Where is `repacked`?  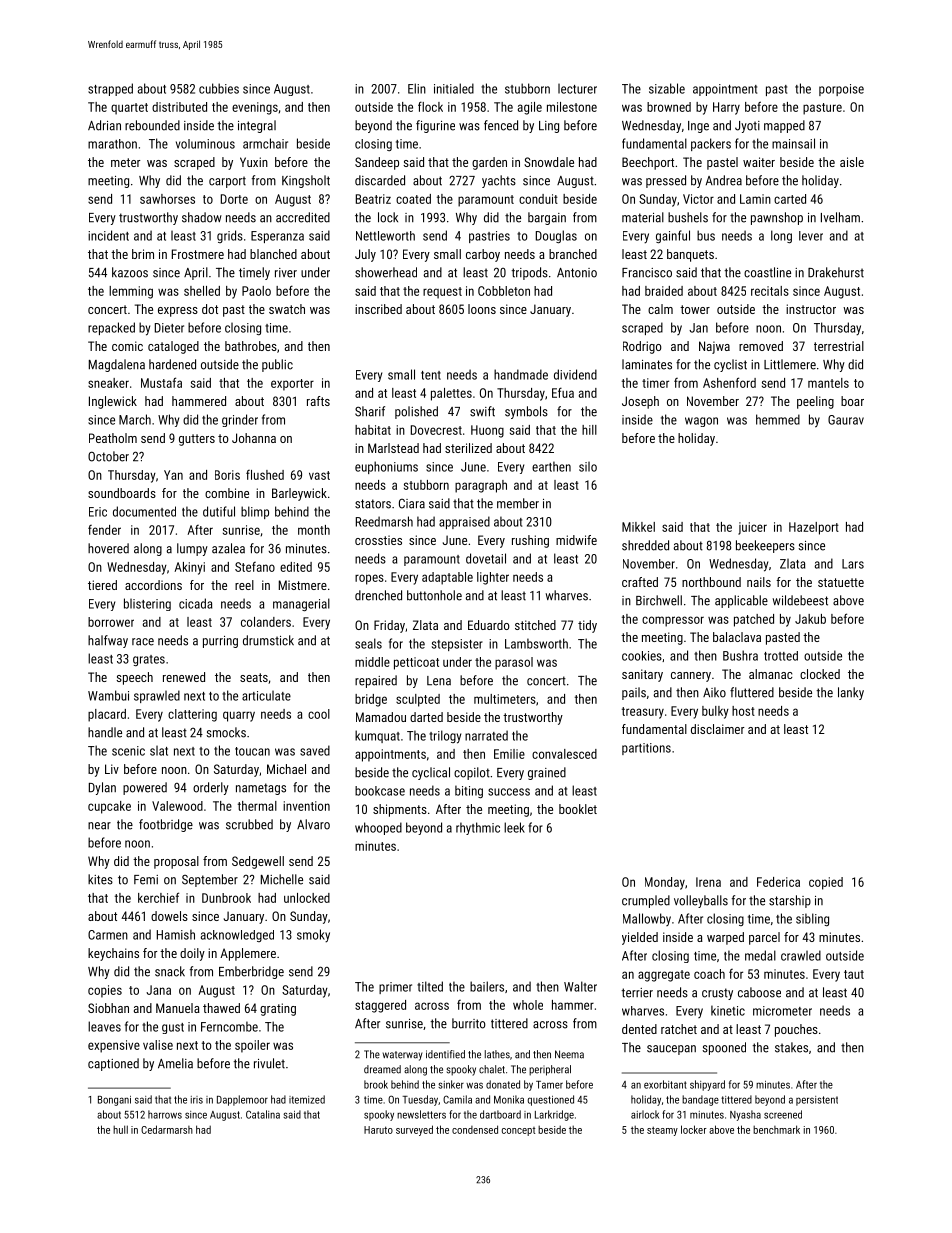 repacked is located at coordinates (111, 328).
